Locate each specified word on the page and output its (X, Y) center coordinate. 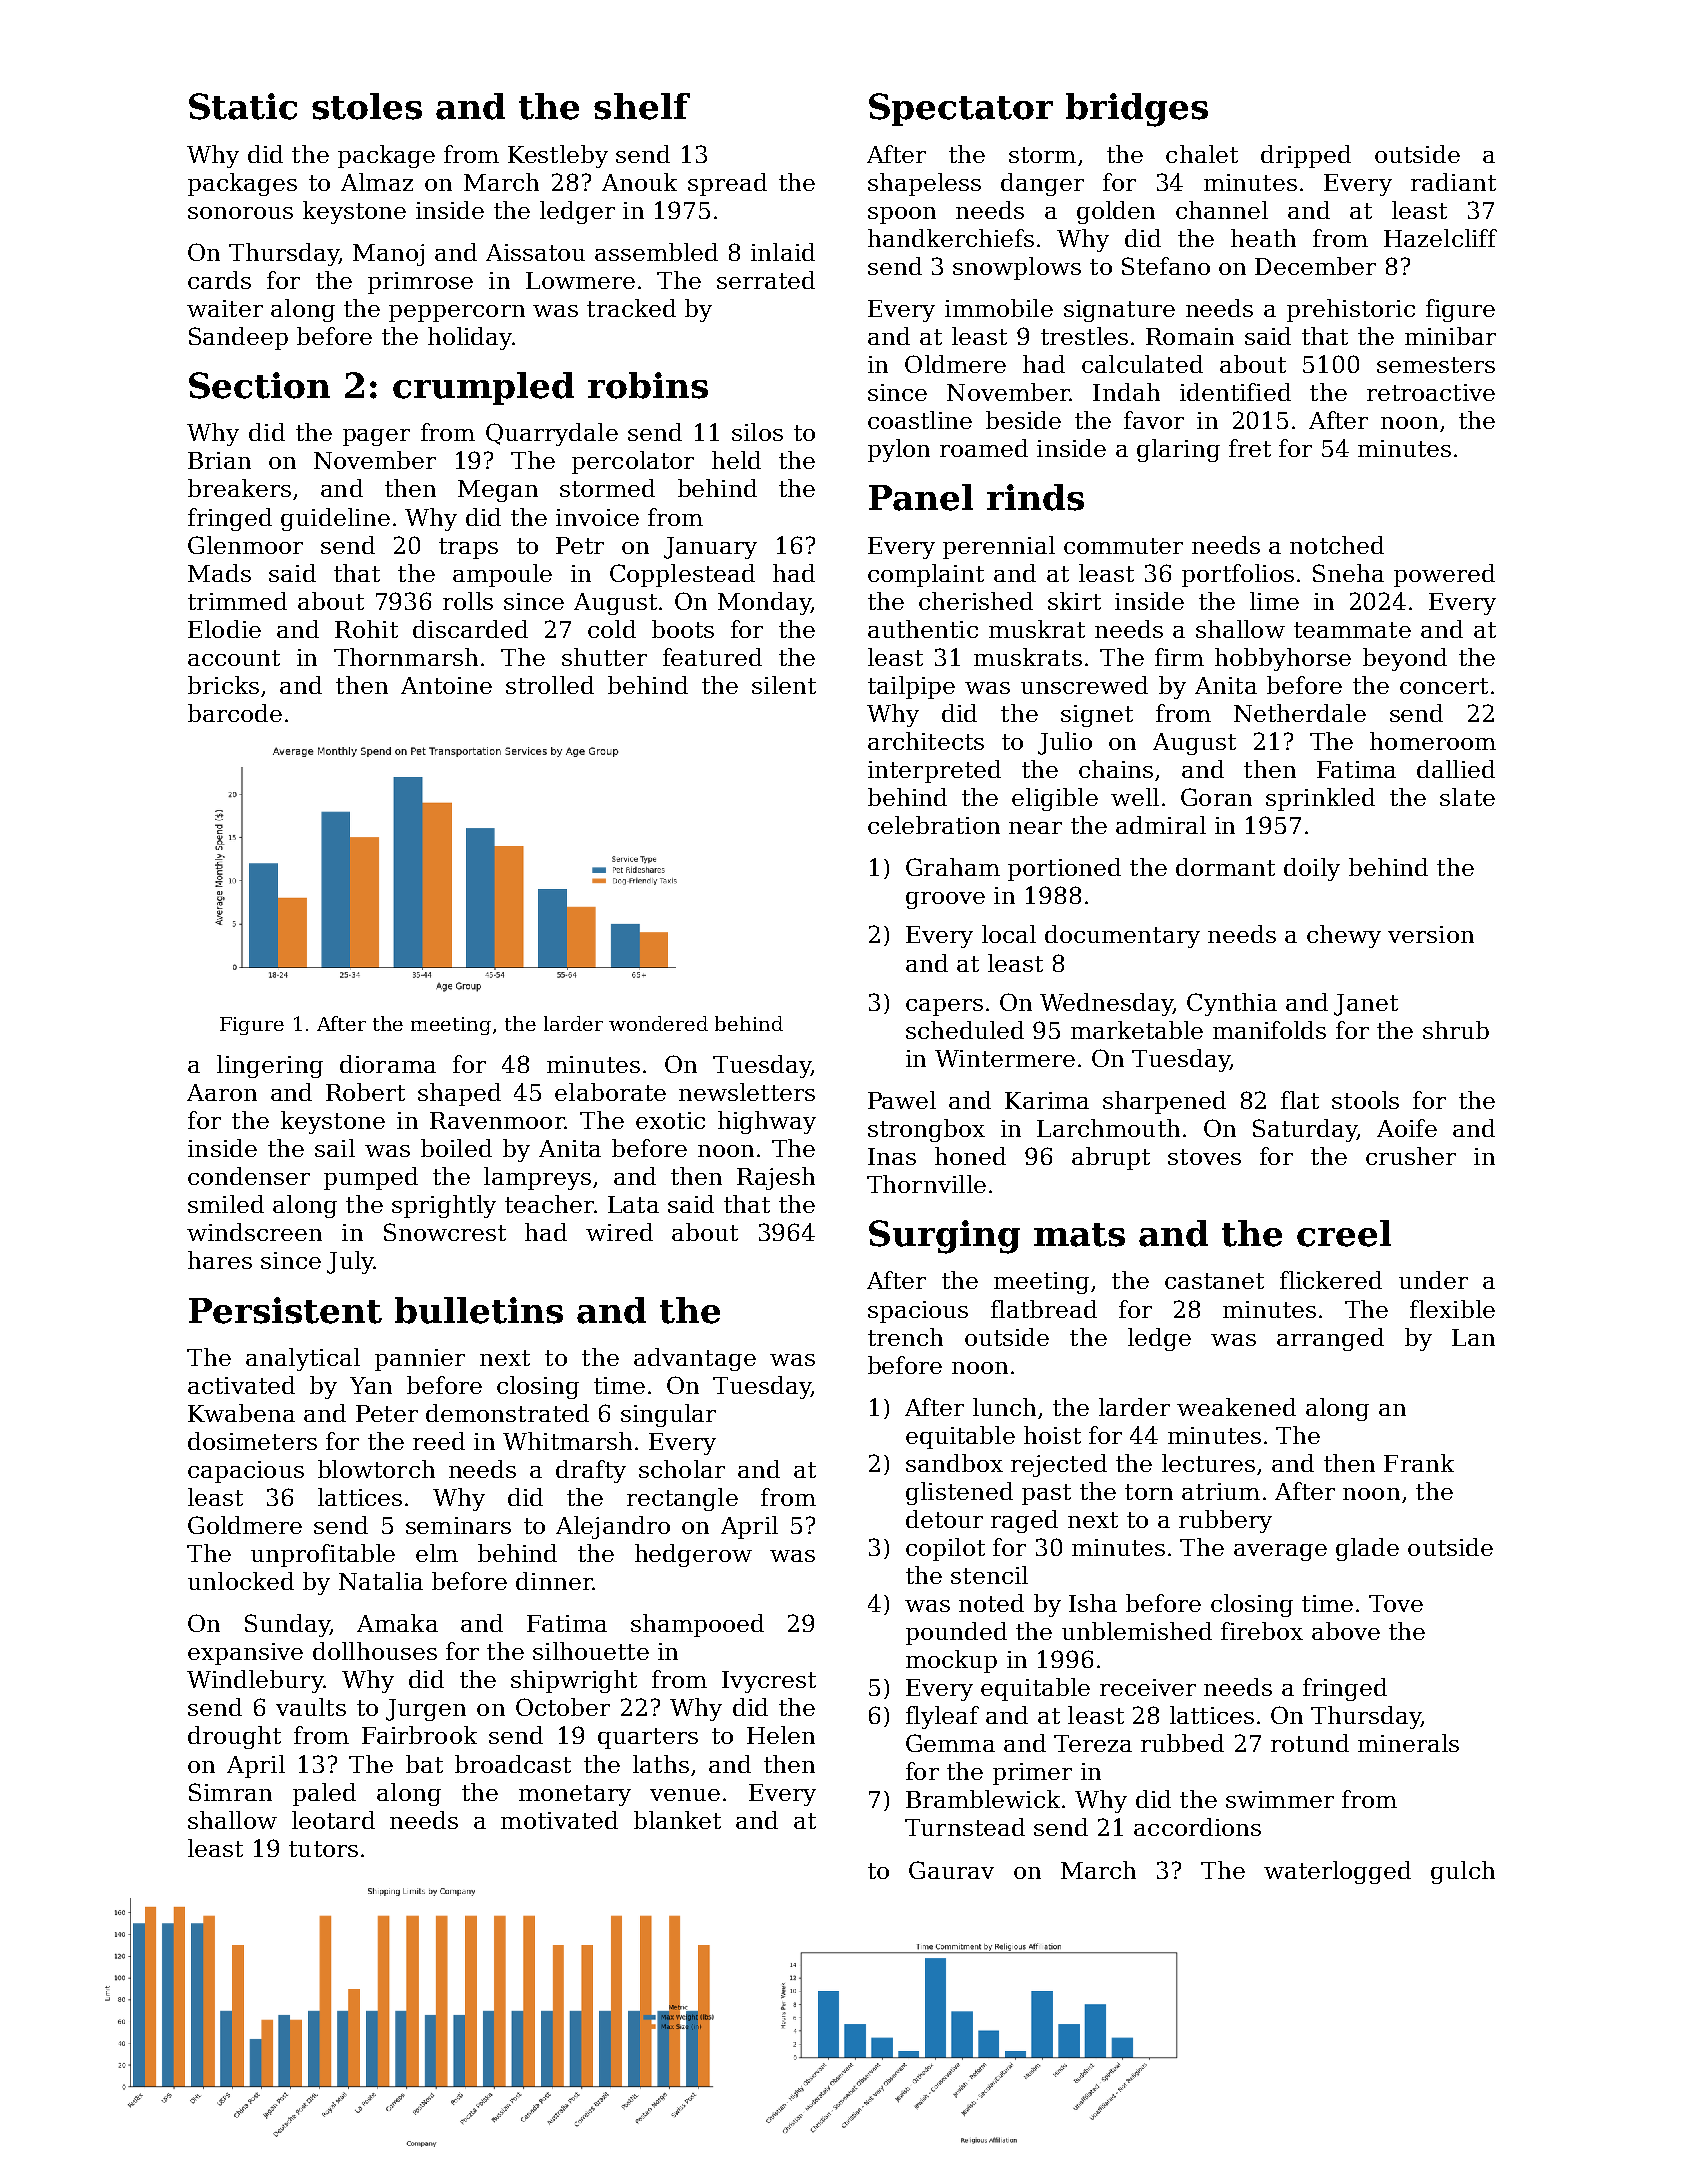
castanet (1214, 1281)
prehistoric (1351, 310)
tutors (323, 1849)
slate (1467, 797)
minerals (1408, 1743)
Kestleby (558, 156)
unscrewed (1084, 685)
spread (727, 184)
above (1346, 1631)
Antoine (446, 685)
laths (661, 1764)
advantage (695, 1359)
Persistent (285, 1310)
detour (944, 1519)
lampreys (537, 1178)
